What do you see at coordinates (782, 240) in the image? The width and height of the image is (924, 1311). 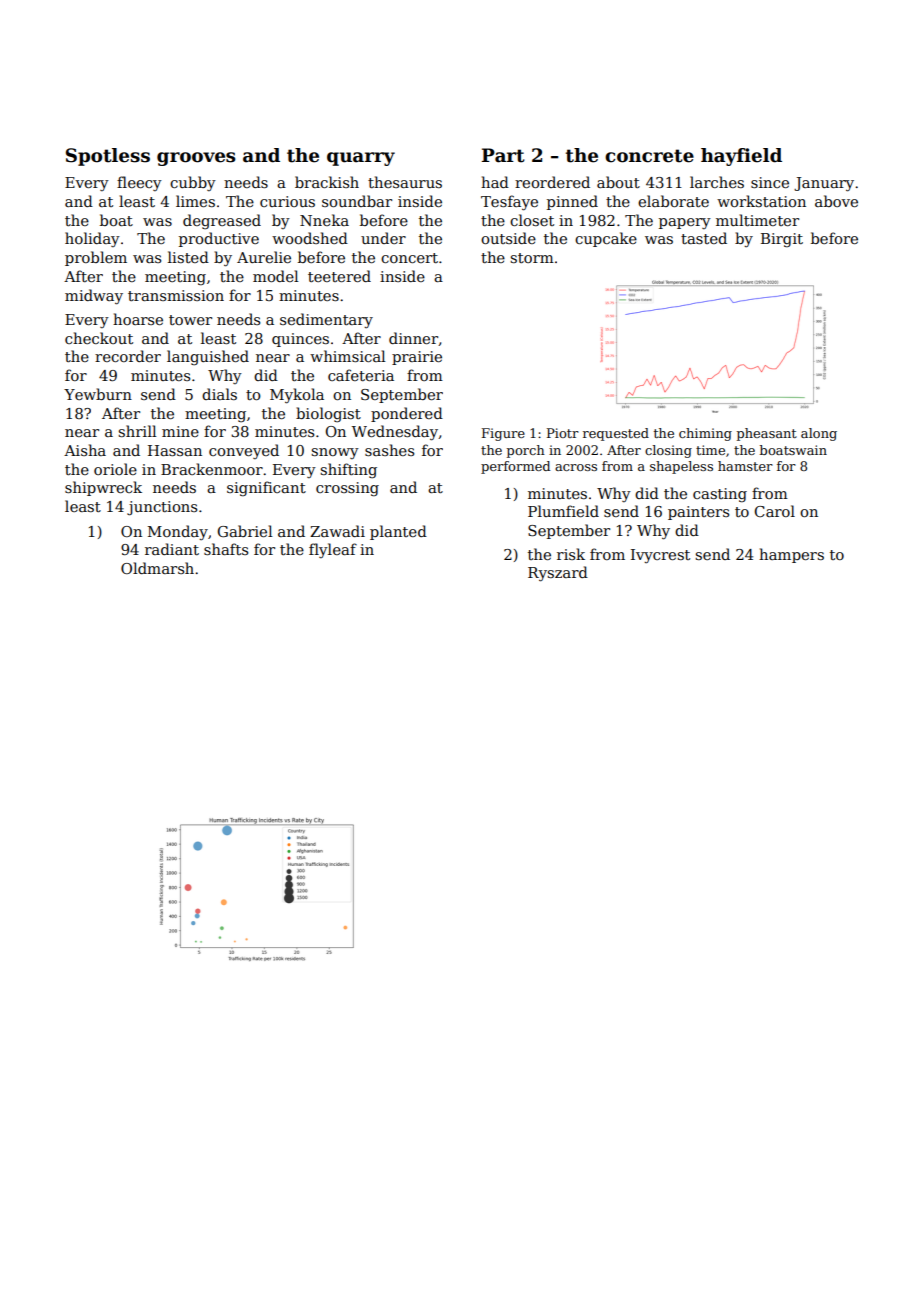 I see `Birgit` at bounding box center [782, 240].
